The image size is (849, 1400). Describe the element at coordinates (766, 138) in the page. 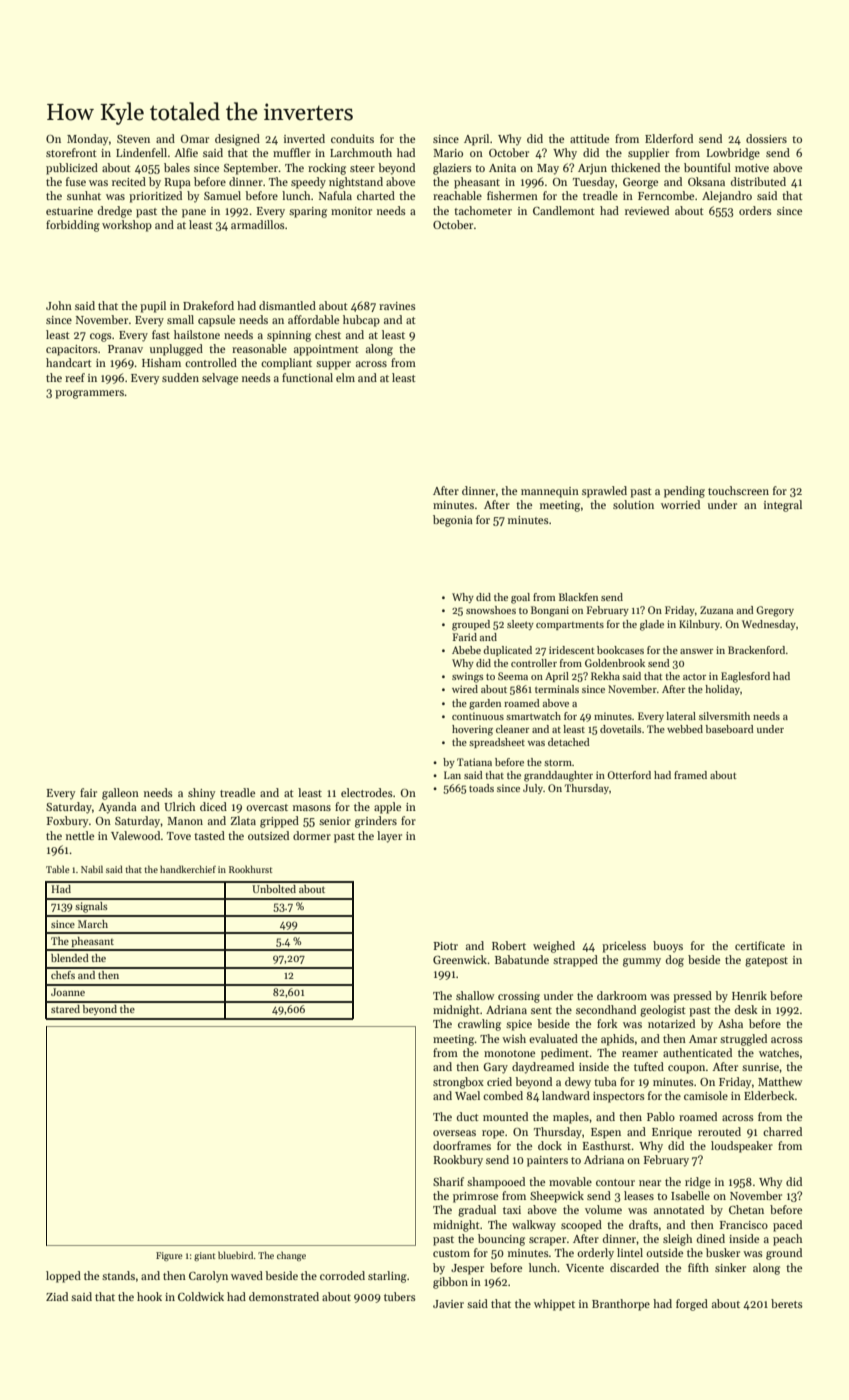

I see `dossiers` at that location.
